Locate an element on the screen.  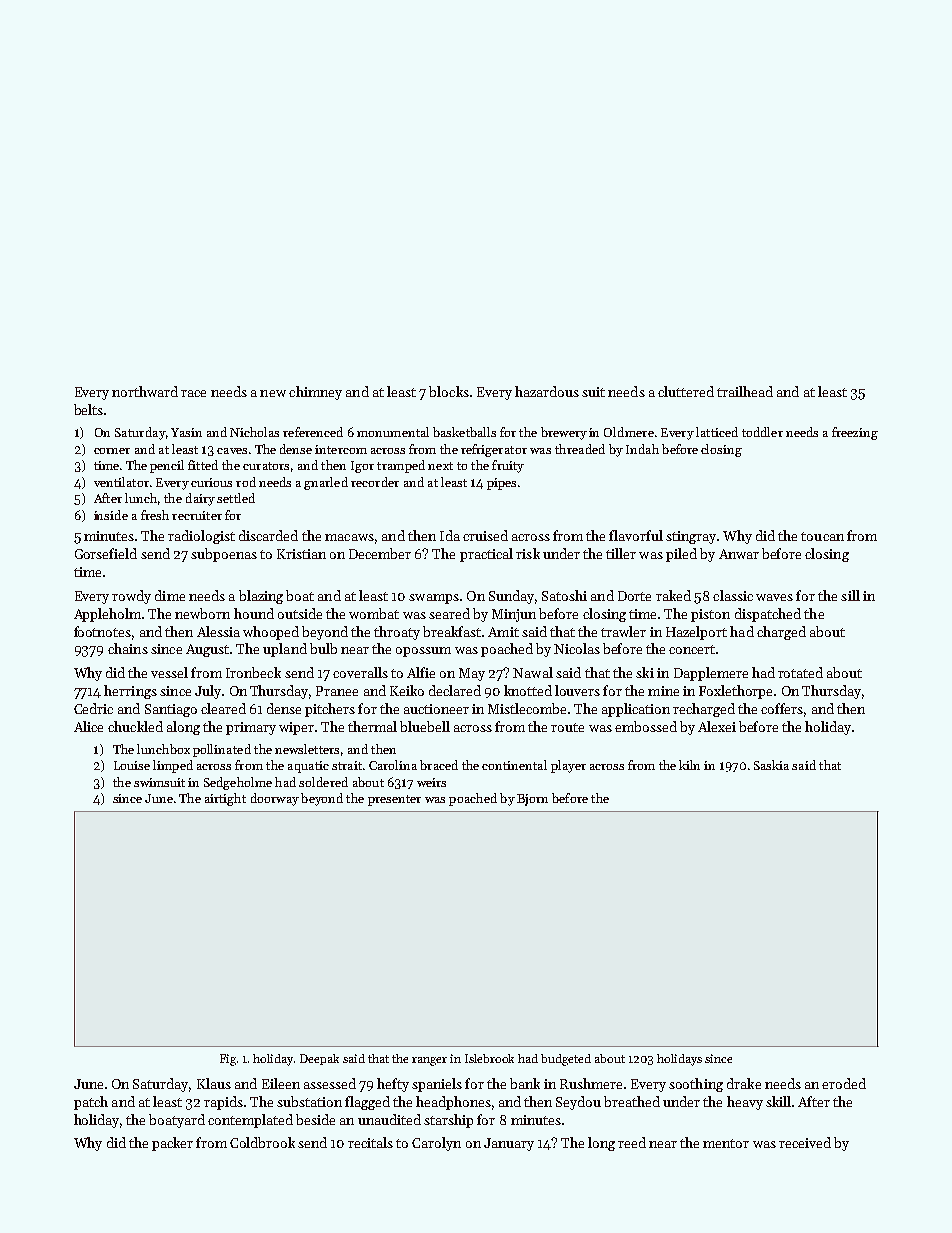
Sedgeholme is located at coordinates (238, 783).
